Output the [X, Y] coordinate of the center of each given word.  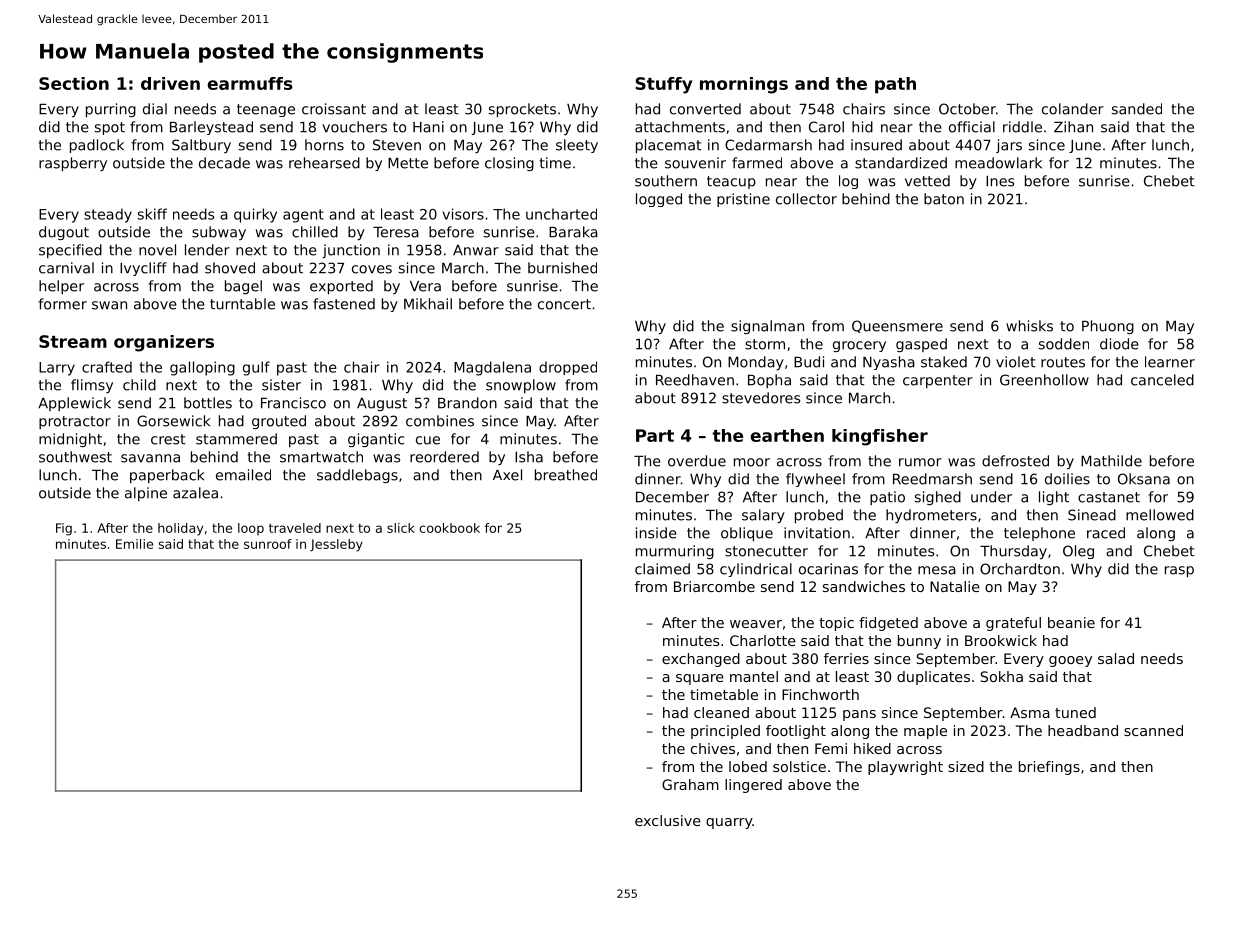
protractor [75, 422]
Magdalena [492, 368]
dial [155, 109]
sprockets [522, 110]
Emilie [134, 544]
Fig [64, 529]
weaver [756, 624]
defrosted [1015, 461]
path [895, 85]
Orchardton [1020, 569]
